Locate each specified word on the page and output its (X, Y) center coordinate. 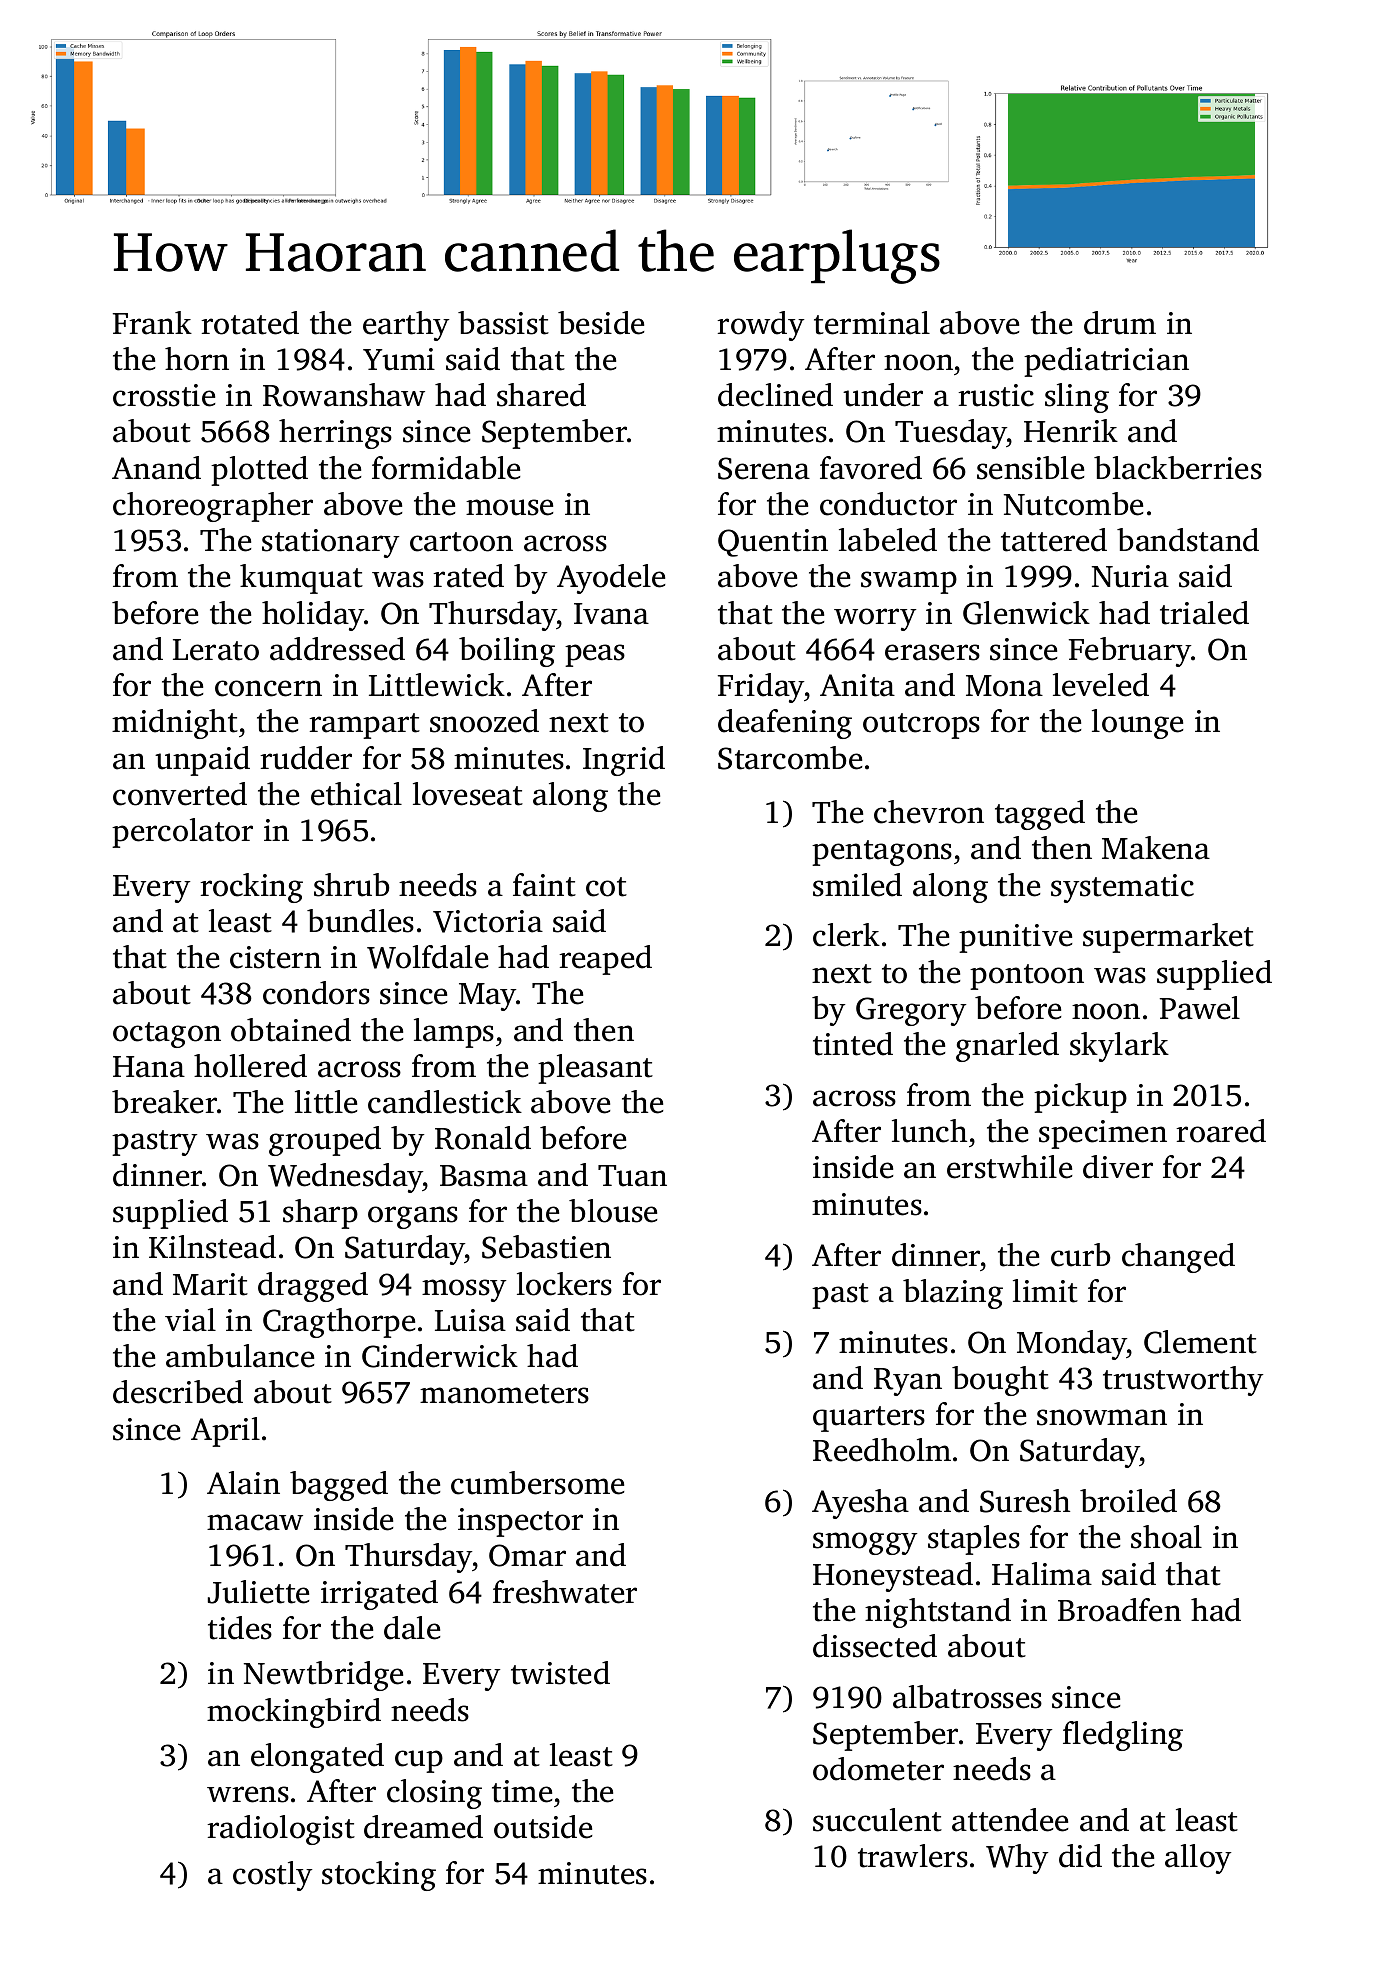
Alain (243, 1483)
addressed (337, 649)
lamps (454, 1033)
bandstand (1188, 540)
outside (543, 1827)
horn (197, 359)
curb (1081, 1255)
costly (273, 1876)
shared (541, 395)
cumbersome (538, 1483)
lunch (929, 1131)
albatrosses (967, 1697)
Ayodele (611, 579)
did (1080, 1856)
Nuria (1130, 576)
